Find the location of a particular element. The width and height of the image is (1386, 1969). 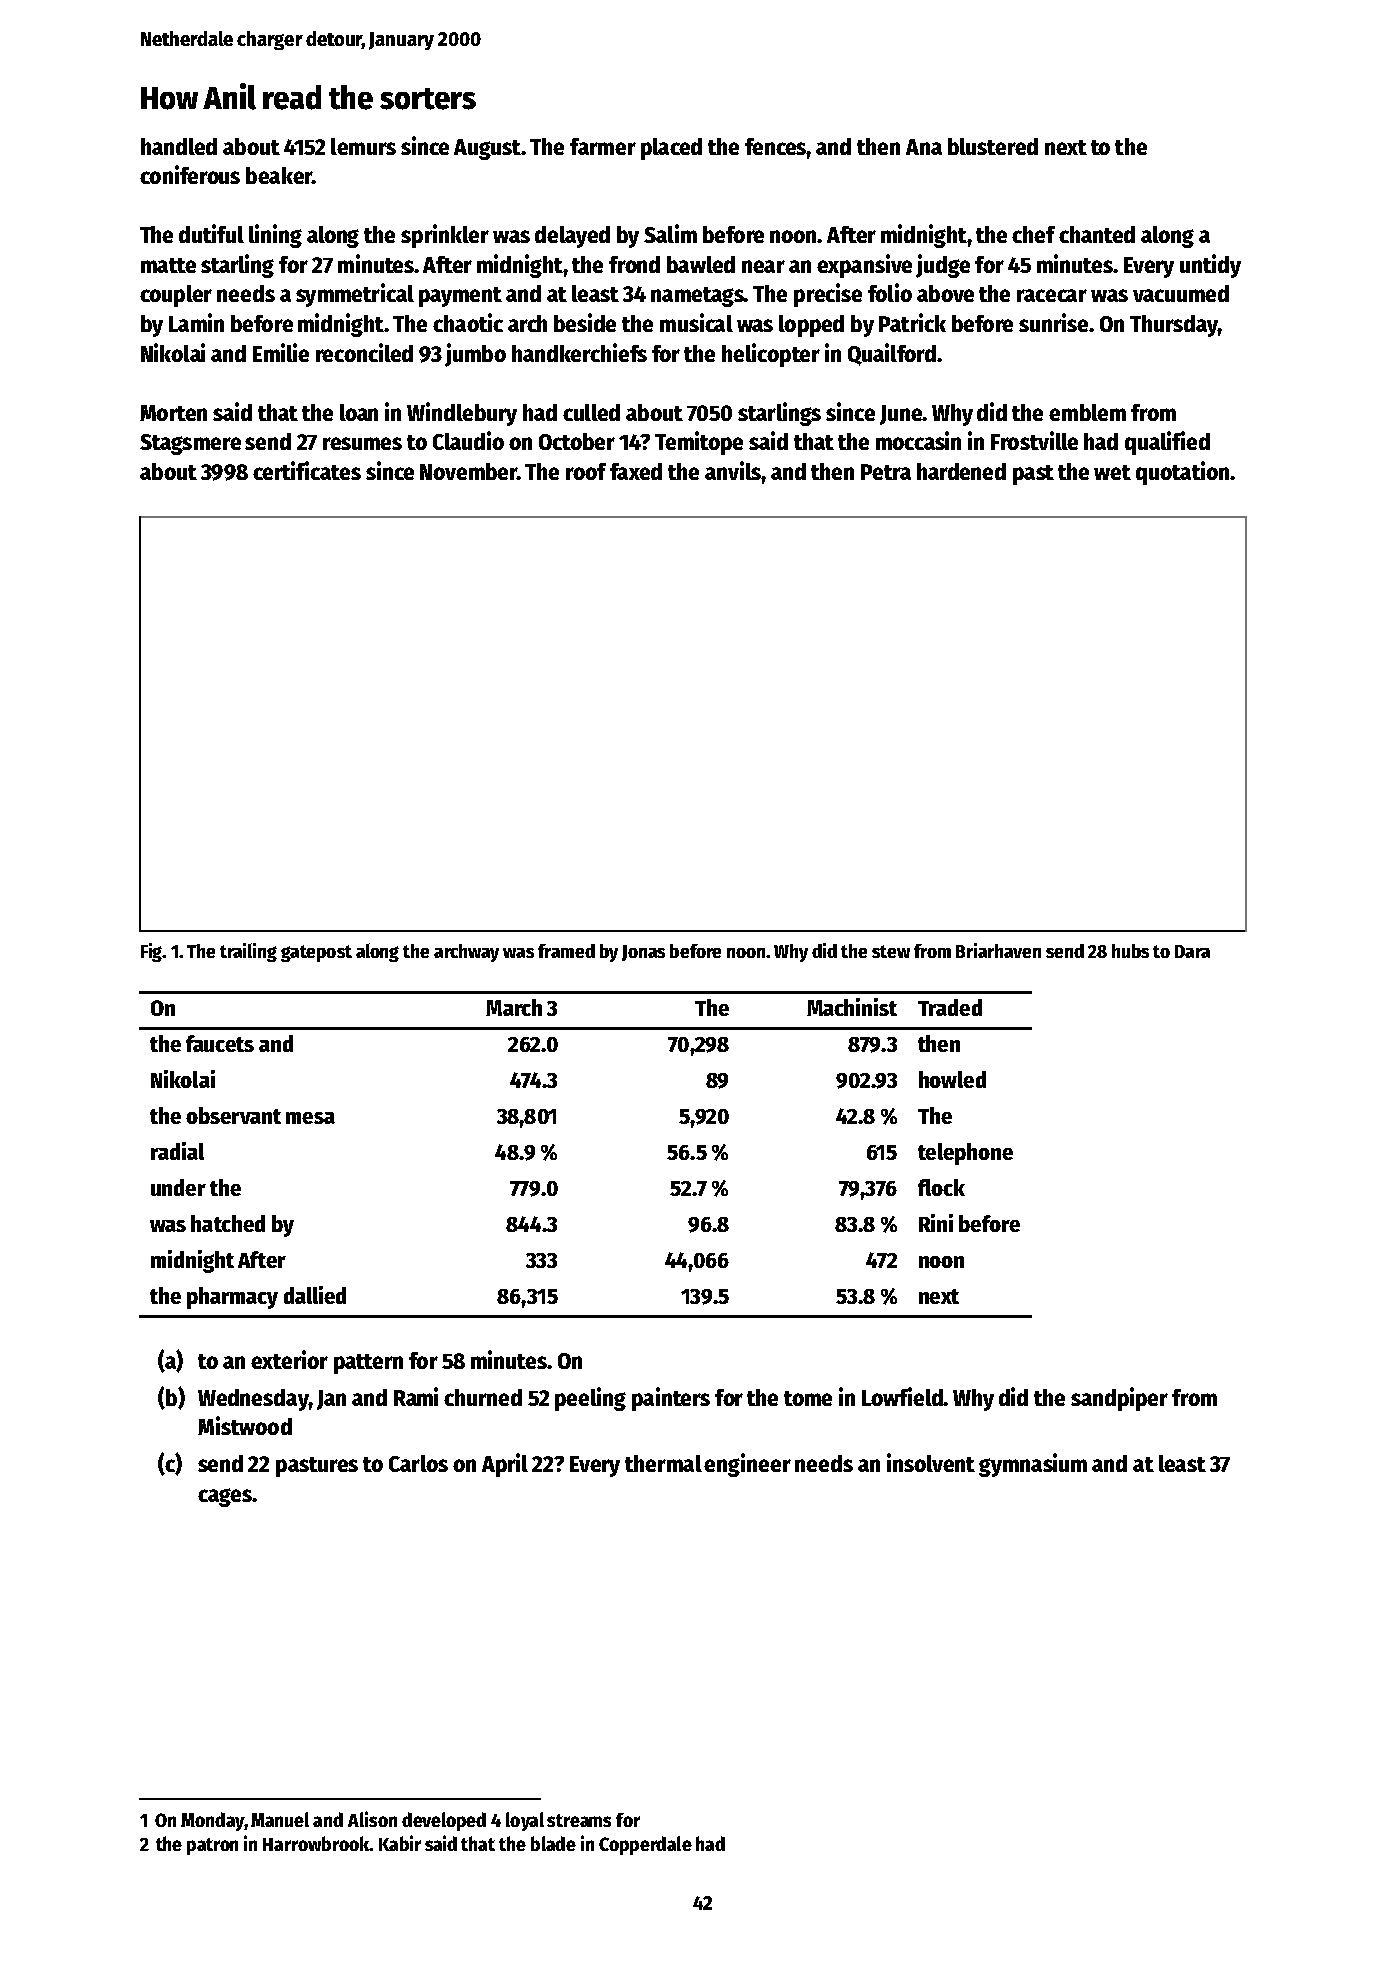

Harrowbrook is located at coordinates (316, 1843).
